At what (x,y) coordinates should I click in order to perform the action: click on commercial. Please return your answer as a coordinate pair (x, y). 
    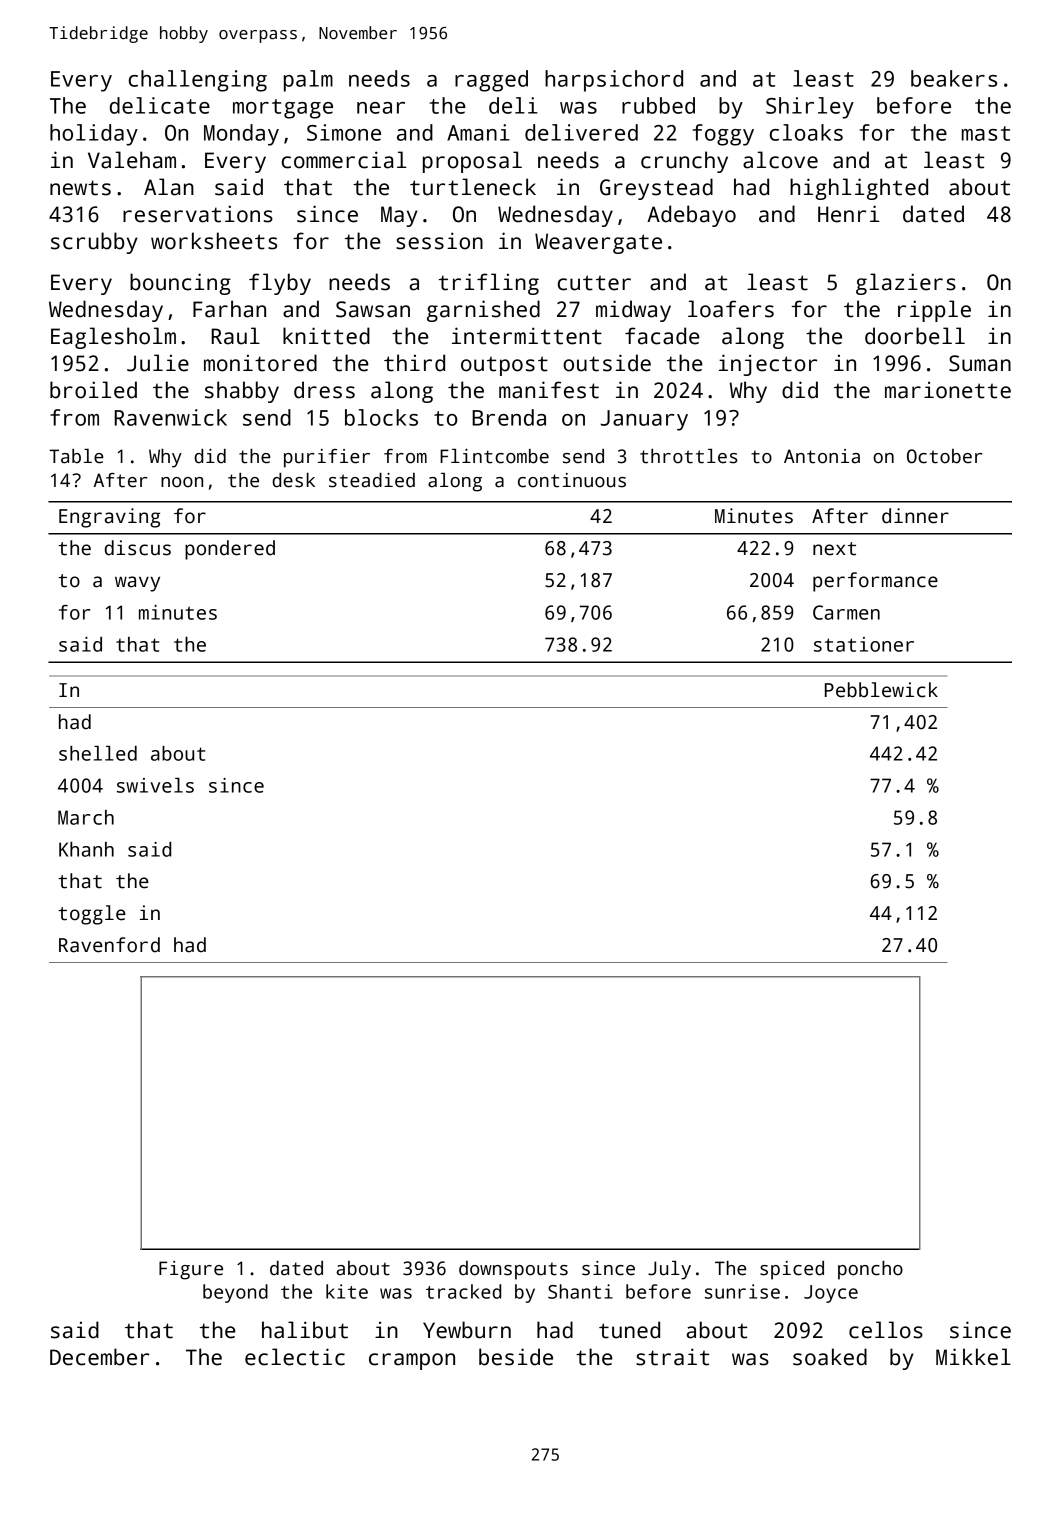
    Looking at the image, I should click on (344, 160).
